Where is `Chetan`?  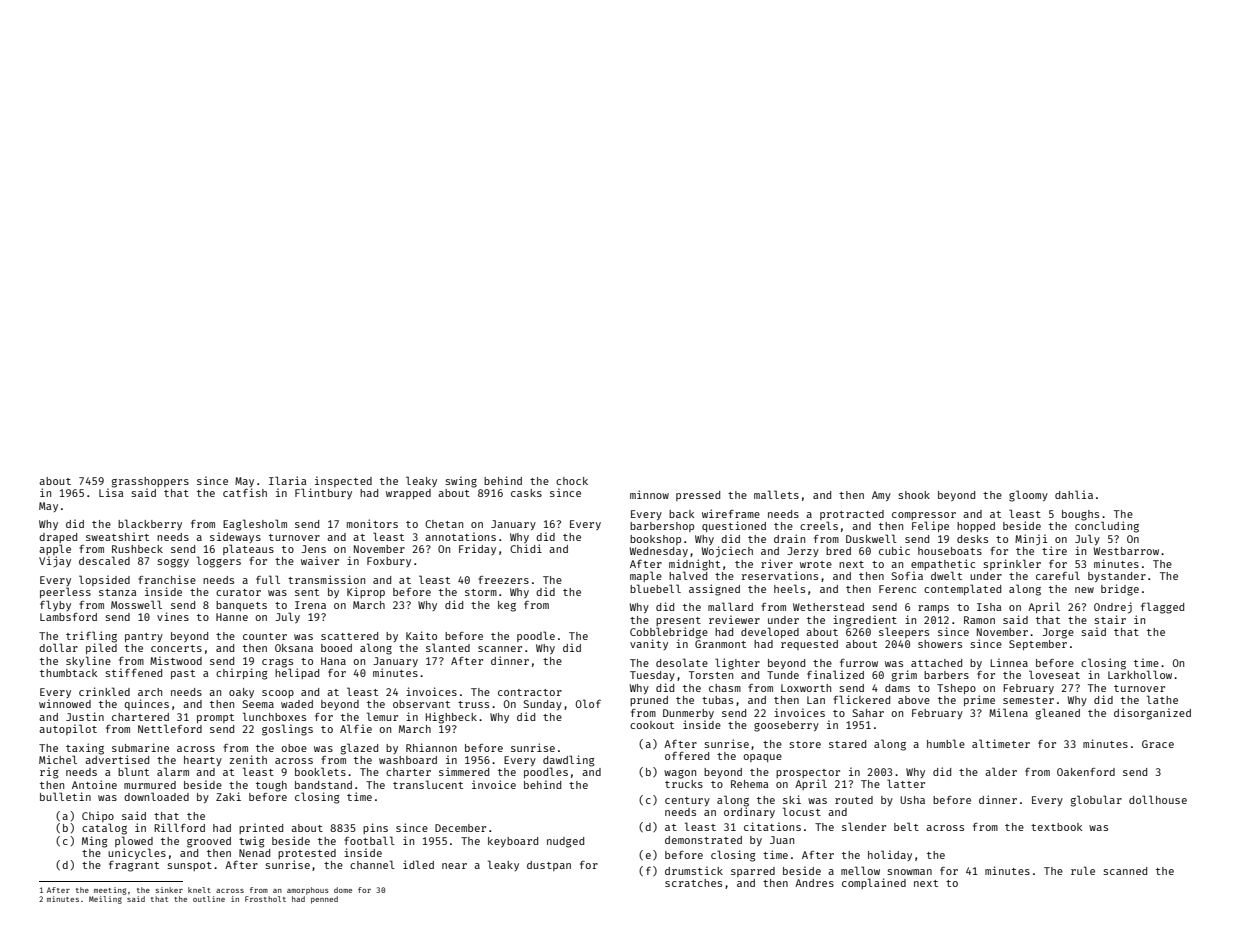
Chetan is located at coordinates (444, 524).
